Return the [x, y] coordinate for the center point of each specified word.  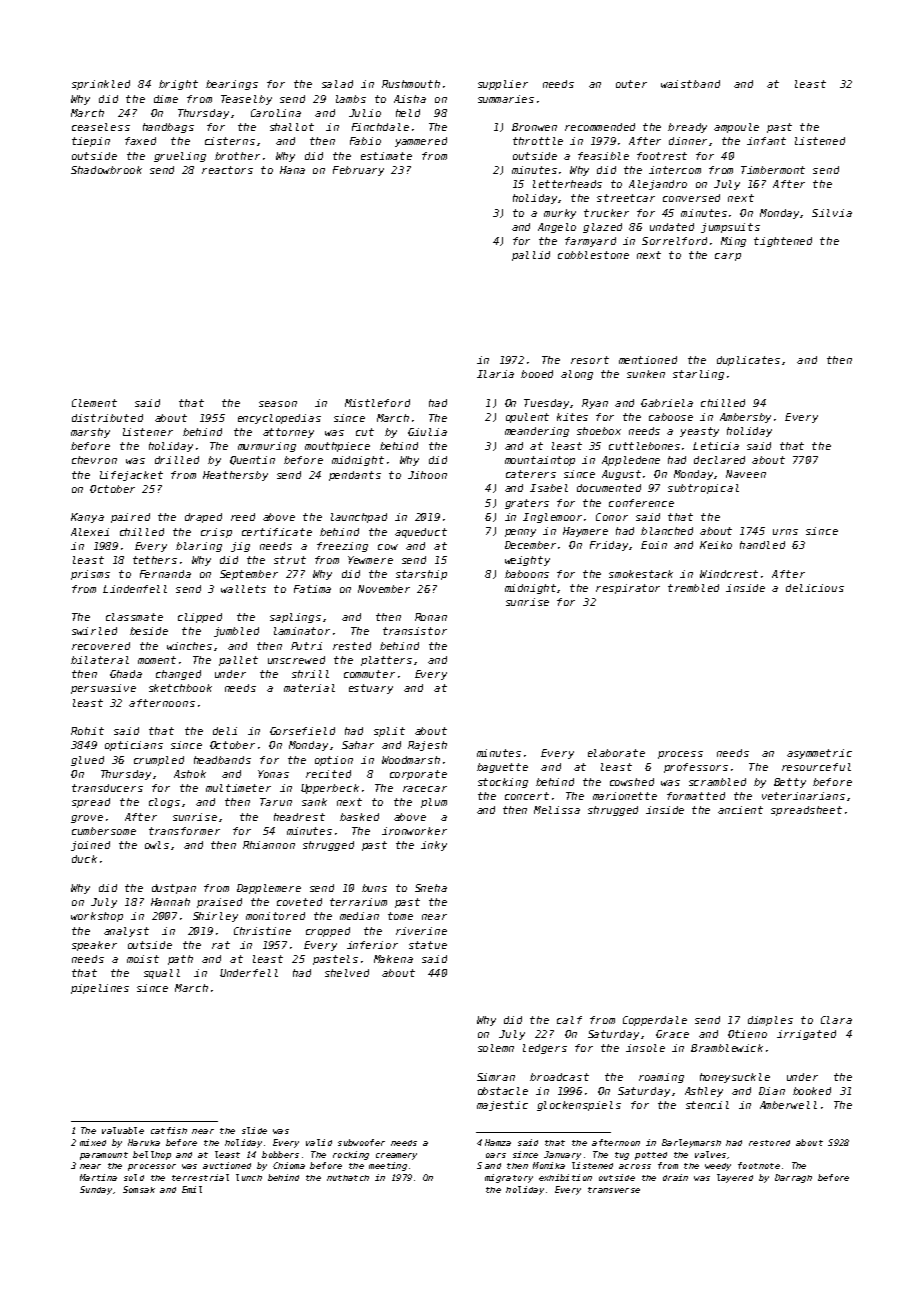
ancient [740, 810]
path [180, 960]
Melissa [557, 810]
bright [178, 85]
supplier [503, 85]
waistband [690, 84]
